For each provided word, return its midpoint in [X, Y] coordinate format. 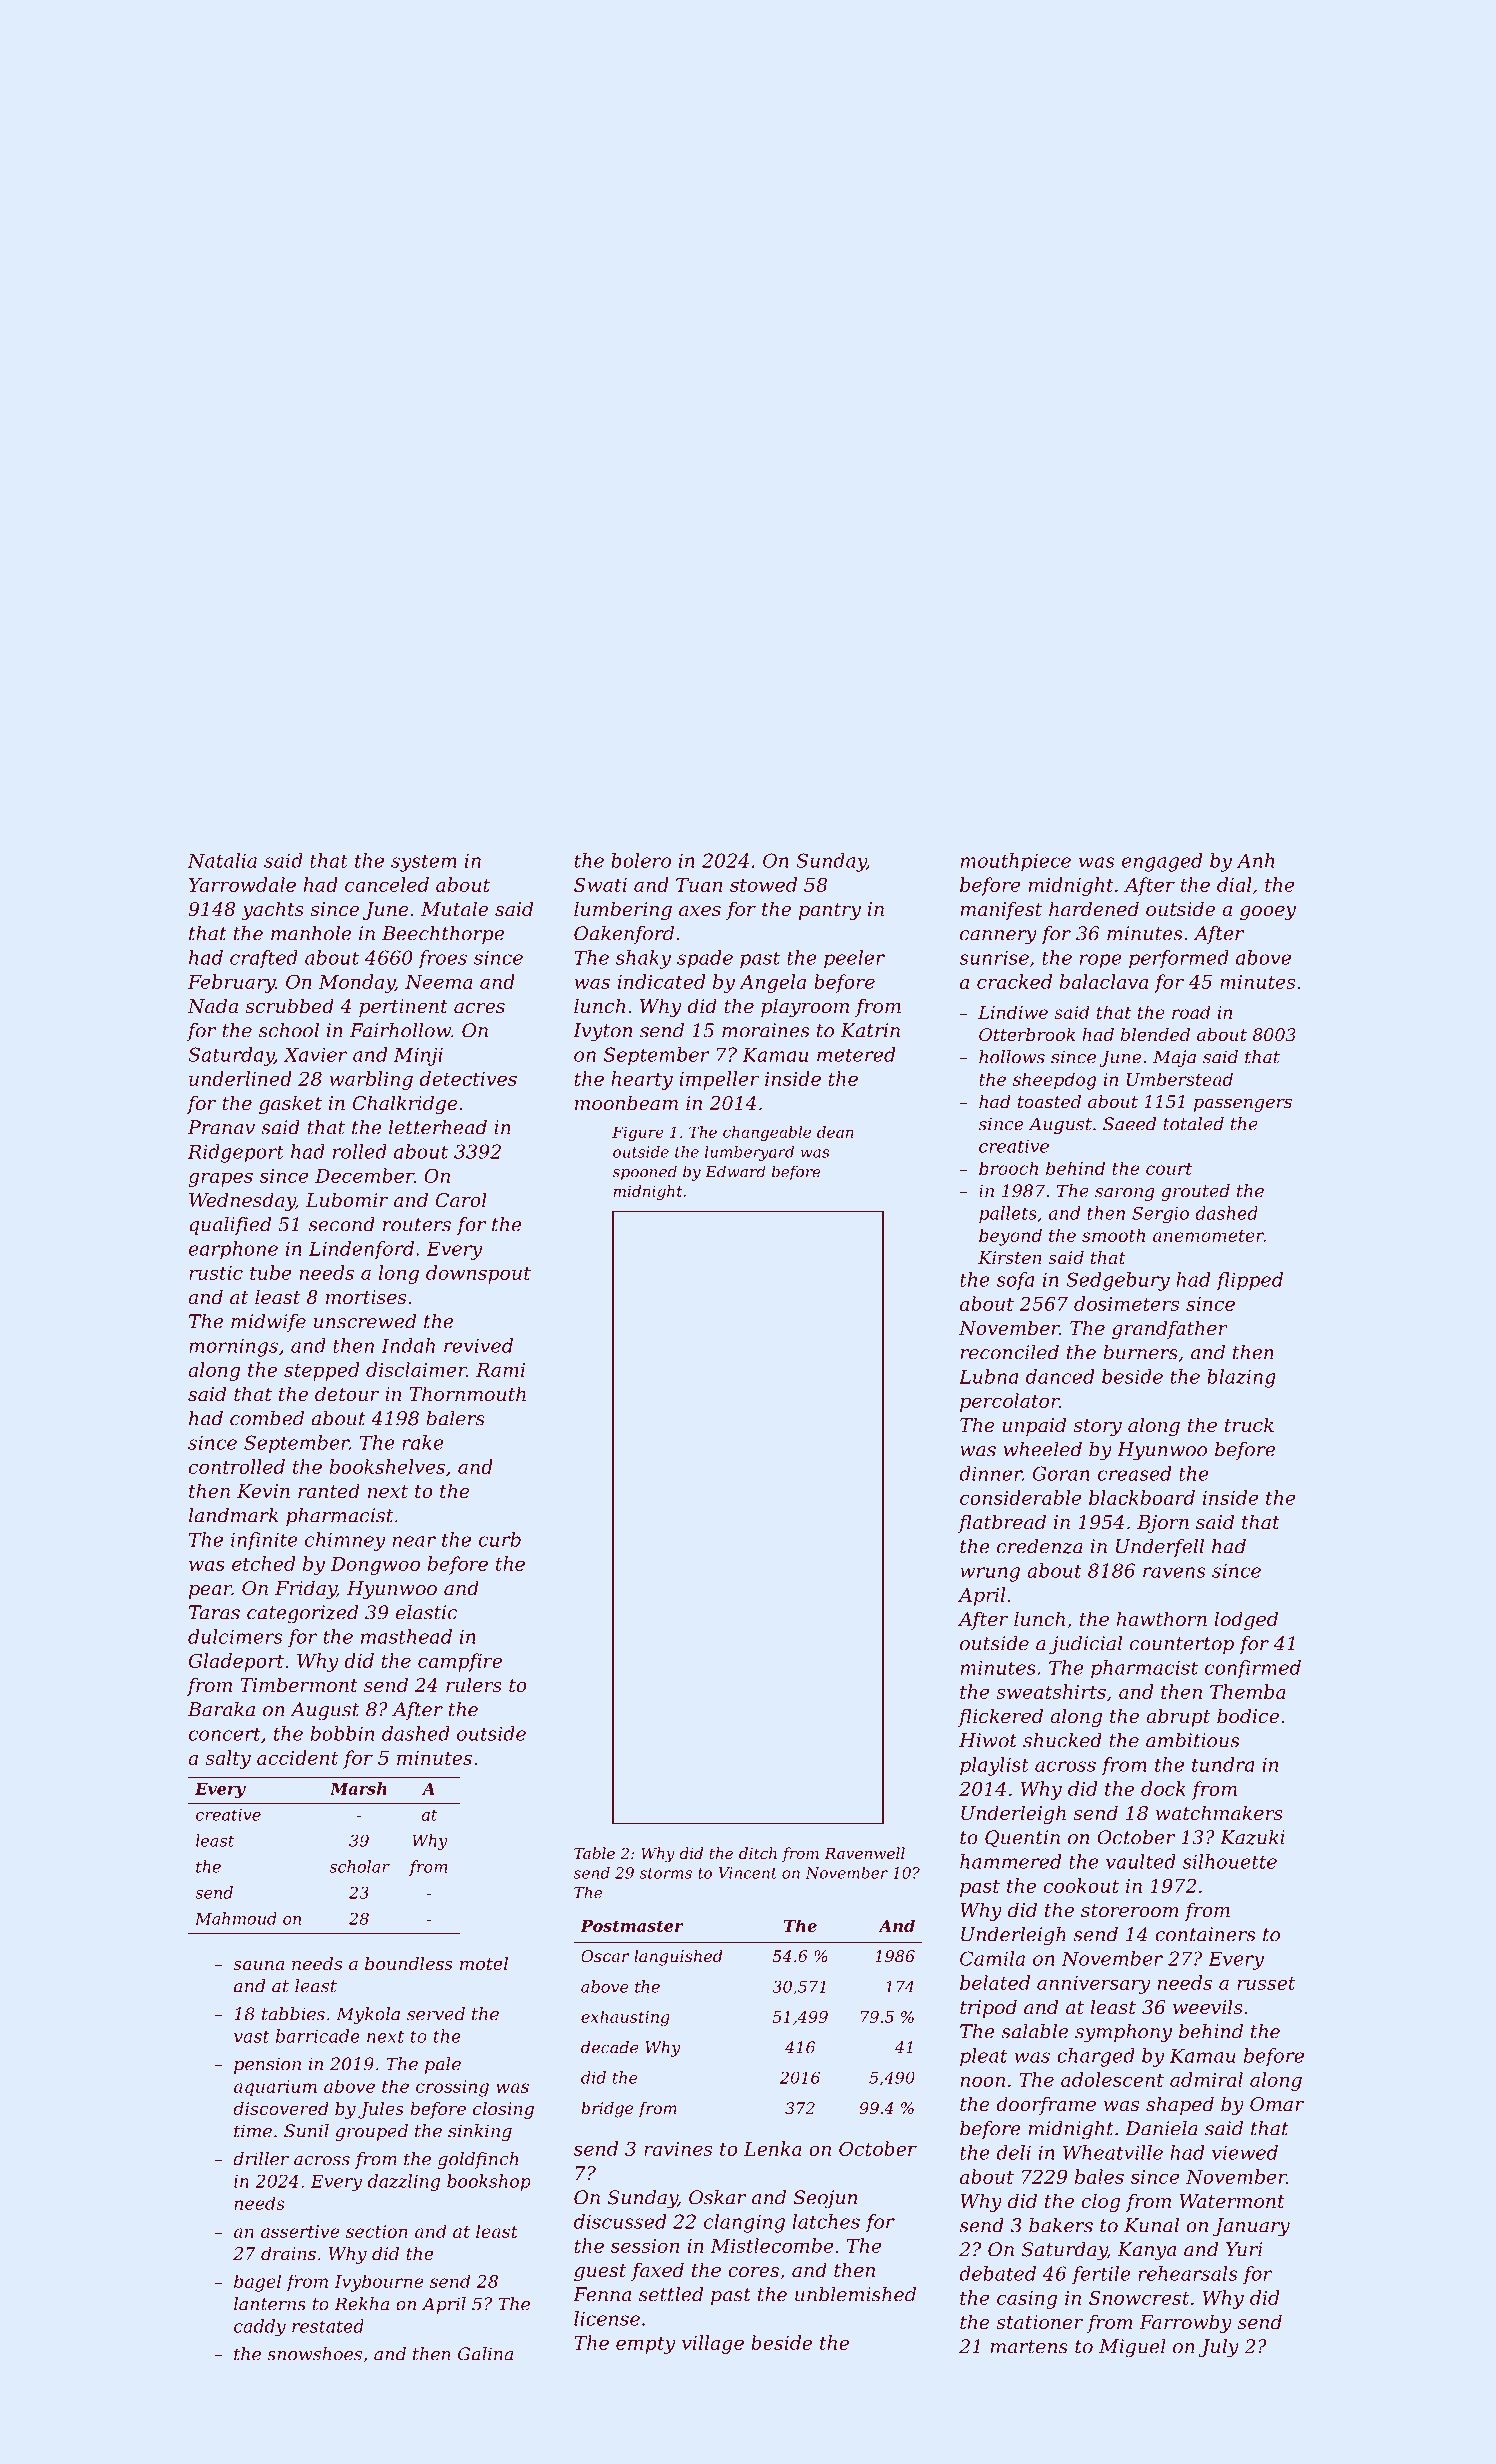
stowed [763, 884]
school [289, 1030]
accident [297, 1757]
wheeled [1043, 1449]
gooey [1268, 913]
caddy [260, 2327]
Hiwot [988, 1740]
